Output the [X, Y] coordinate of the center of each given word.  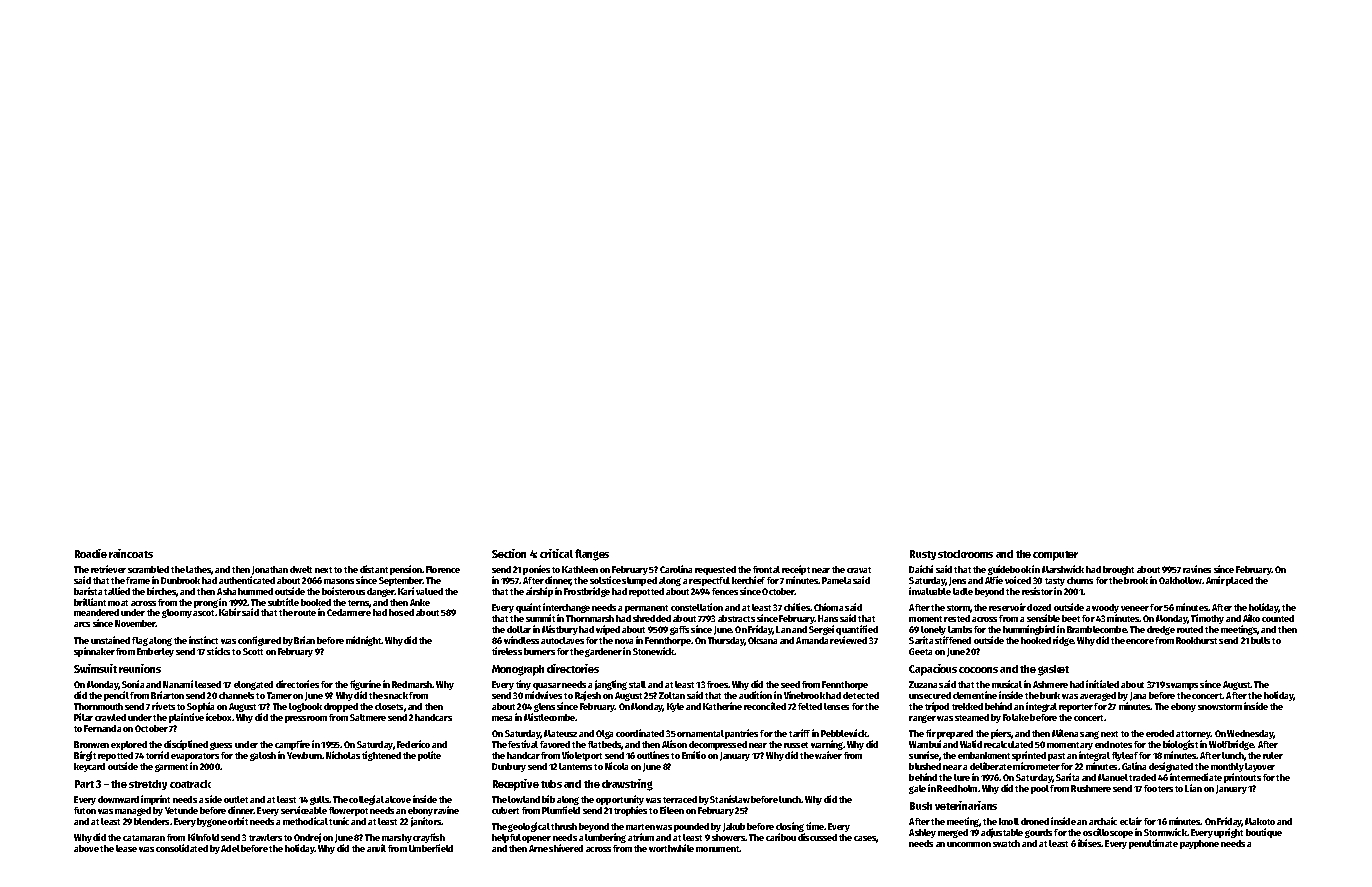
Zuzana [923, 684]
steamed [972, 717]
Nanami [178, 684]
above [86, 848]
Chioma [828, 607]
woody [1105, 608]
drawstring [627, 785]
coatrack [190, 784]
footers [1158, 788]
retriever [108, 569]
